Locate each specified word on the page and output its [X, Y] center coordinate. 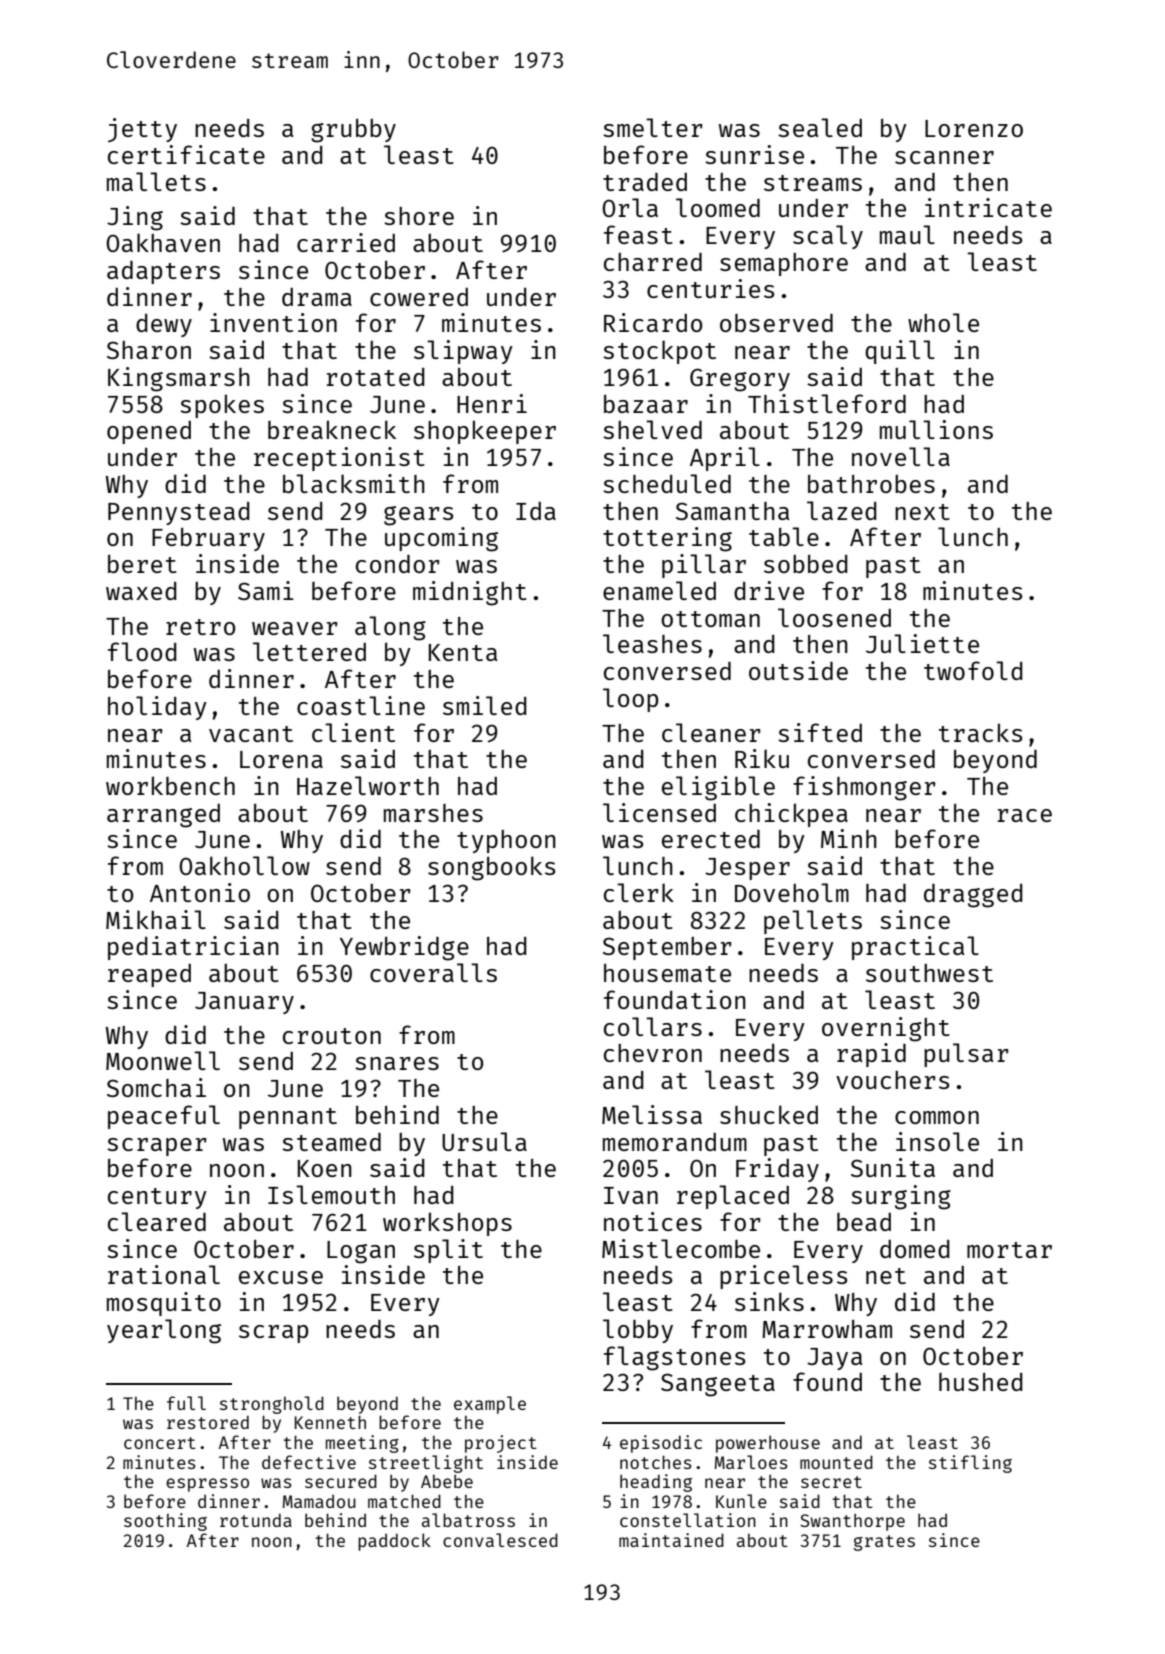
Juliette [922, 643]
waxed [141, 591]
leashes [652, 643]
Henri [492, 403]
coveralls [433, 972]
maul [907, 234]
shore [419, 216]
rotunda [256, 1520]
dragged [973, 896]
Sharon [149, 350]
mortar [1009, 1250]
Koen [325, 1168]
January [244, 1003]
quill [900, 352]
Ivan [631, 1195]
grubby [353, 130]
